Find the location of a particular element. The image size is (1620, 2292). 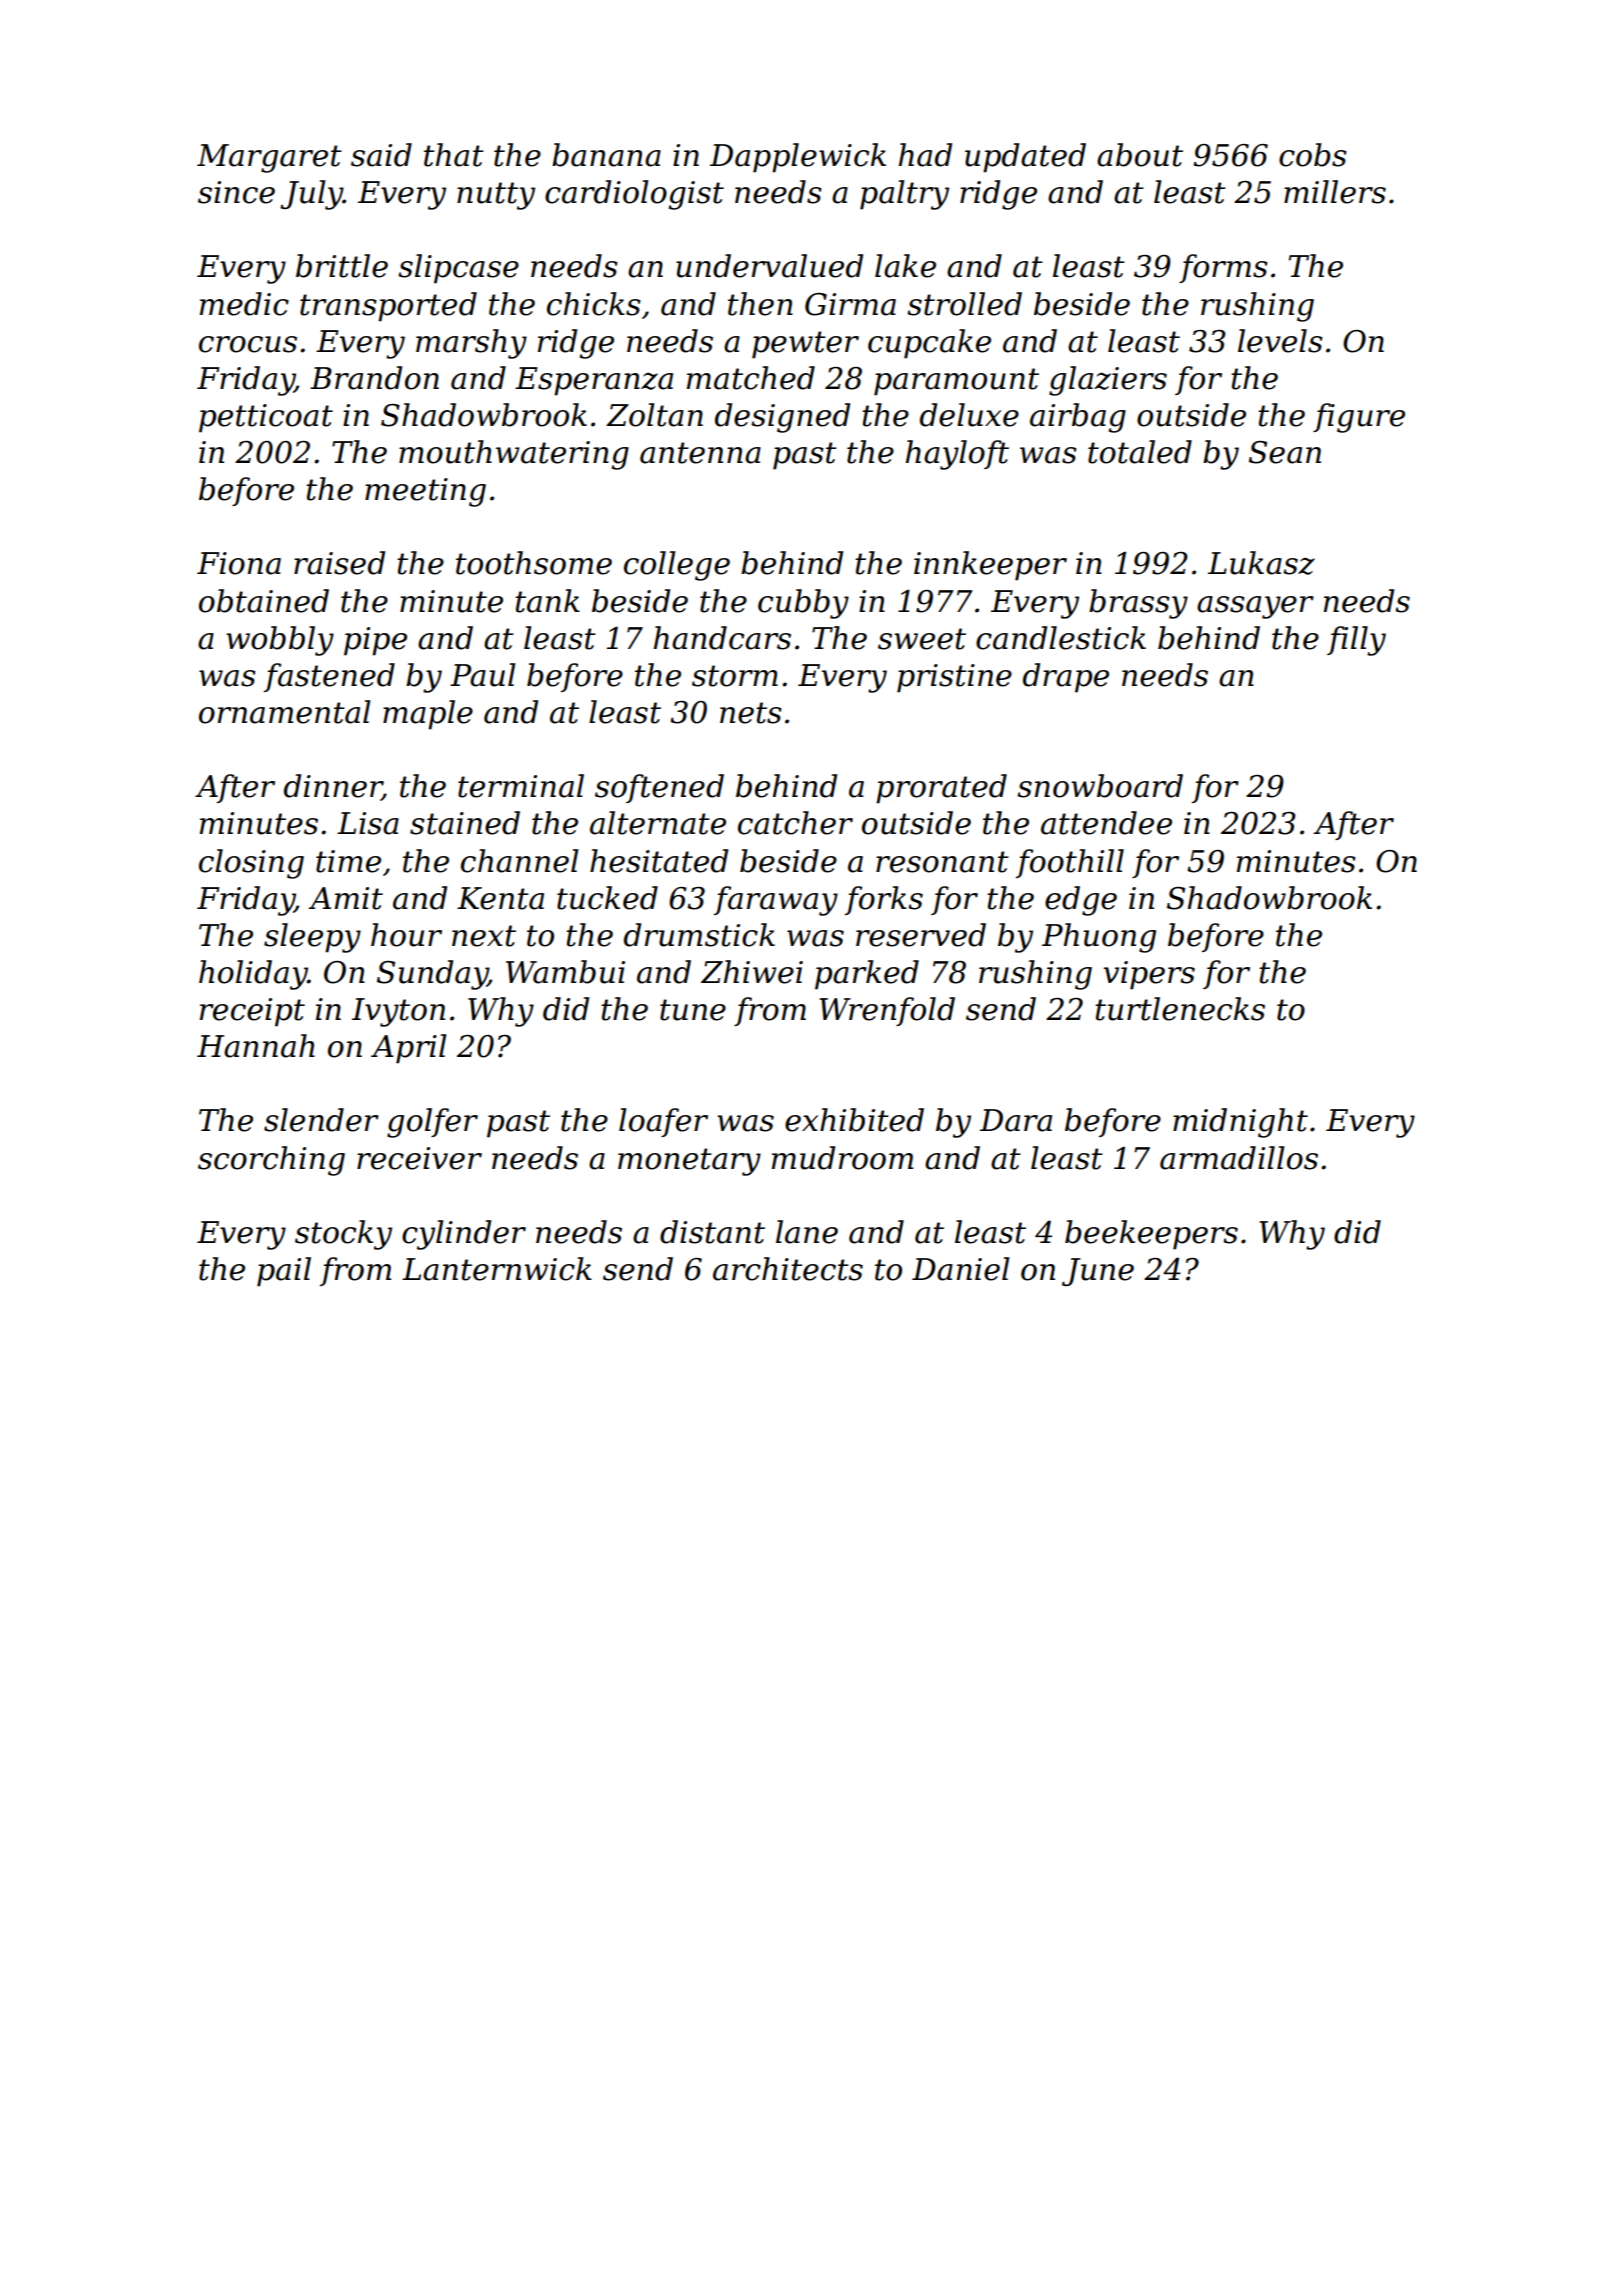

monetary is located at coordinates (689, 1162).
